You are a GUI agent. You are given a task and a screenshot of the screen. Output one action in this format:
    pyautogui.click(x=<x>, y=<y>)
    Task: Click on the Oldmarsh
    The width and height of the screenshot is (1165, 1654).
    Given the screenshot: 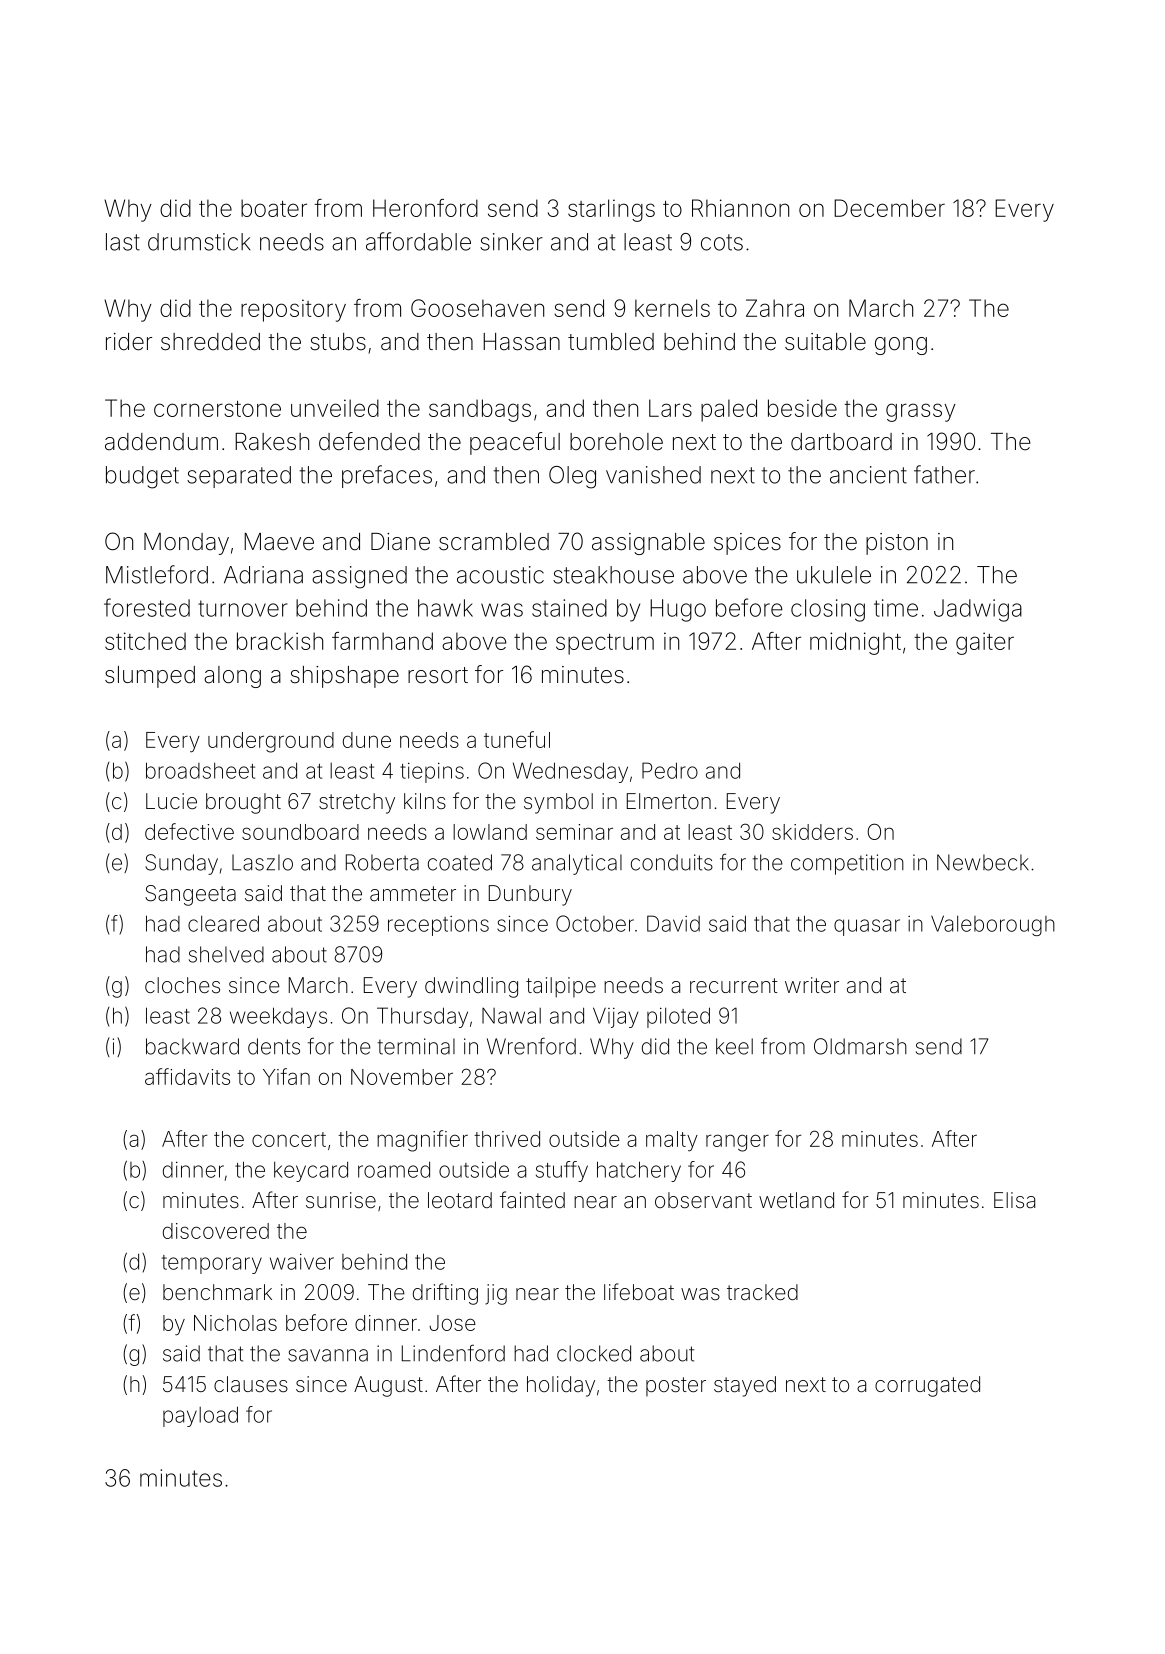 What is the action you would take?
    pyautogui.click(x=860, y=1046)
